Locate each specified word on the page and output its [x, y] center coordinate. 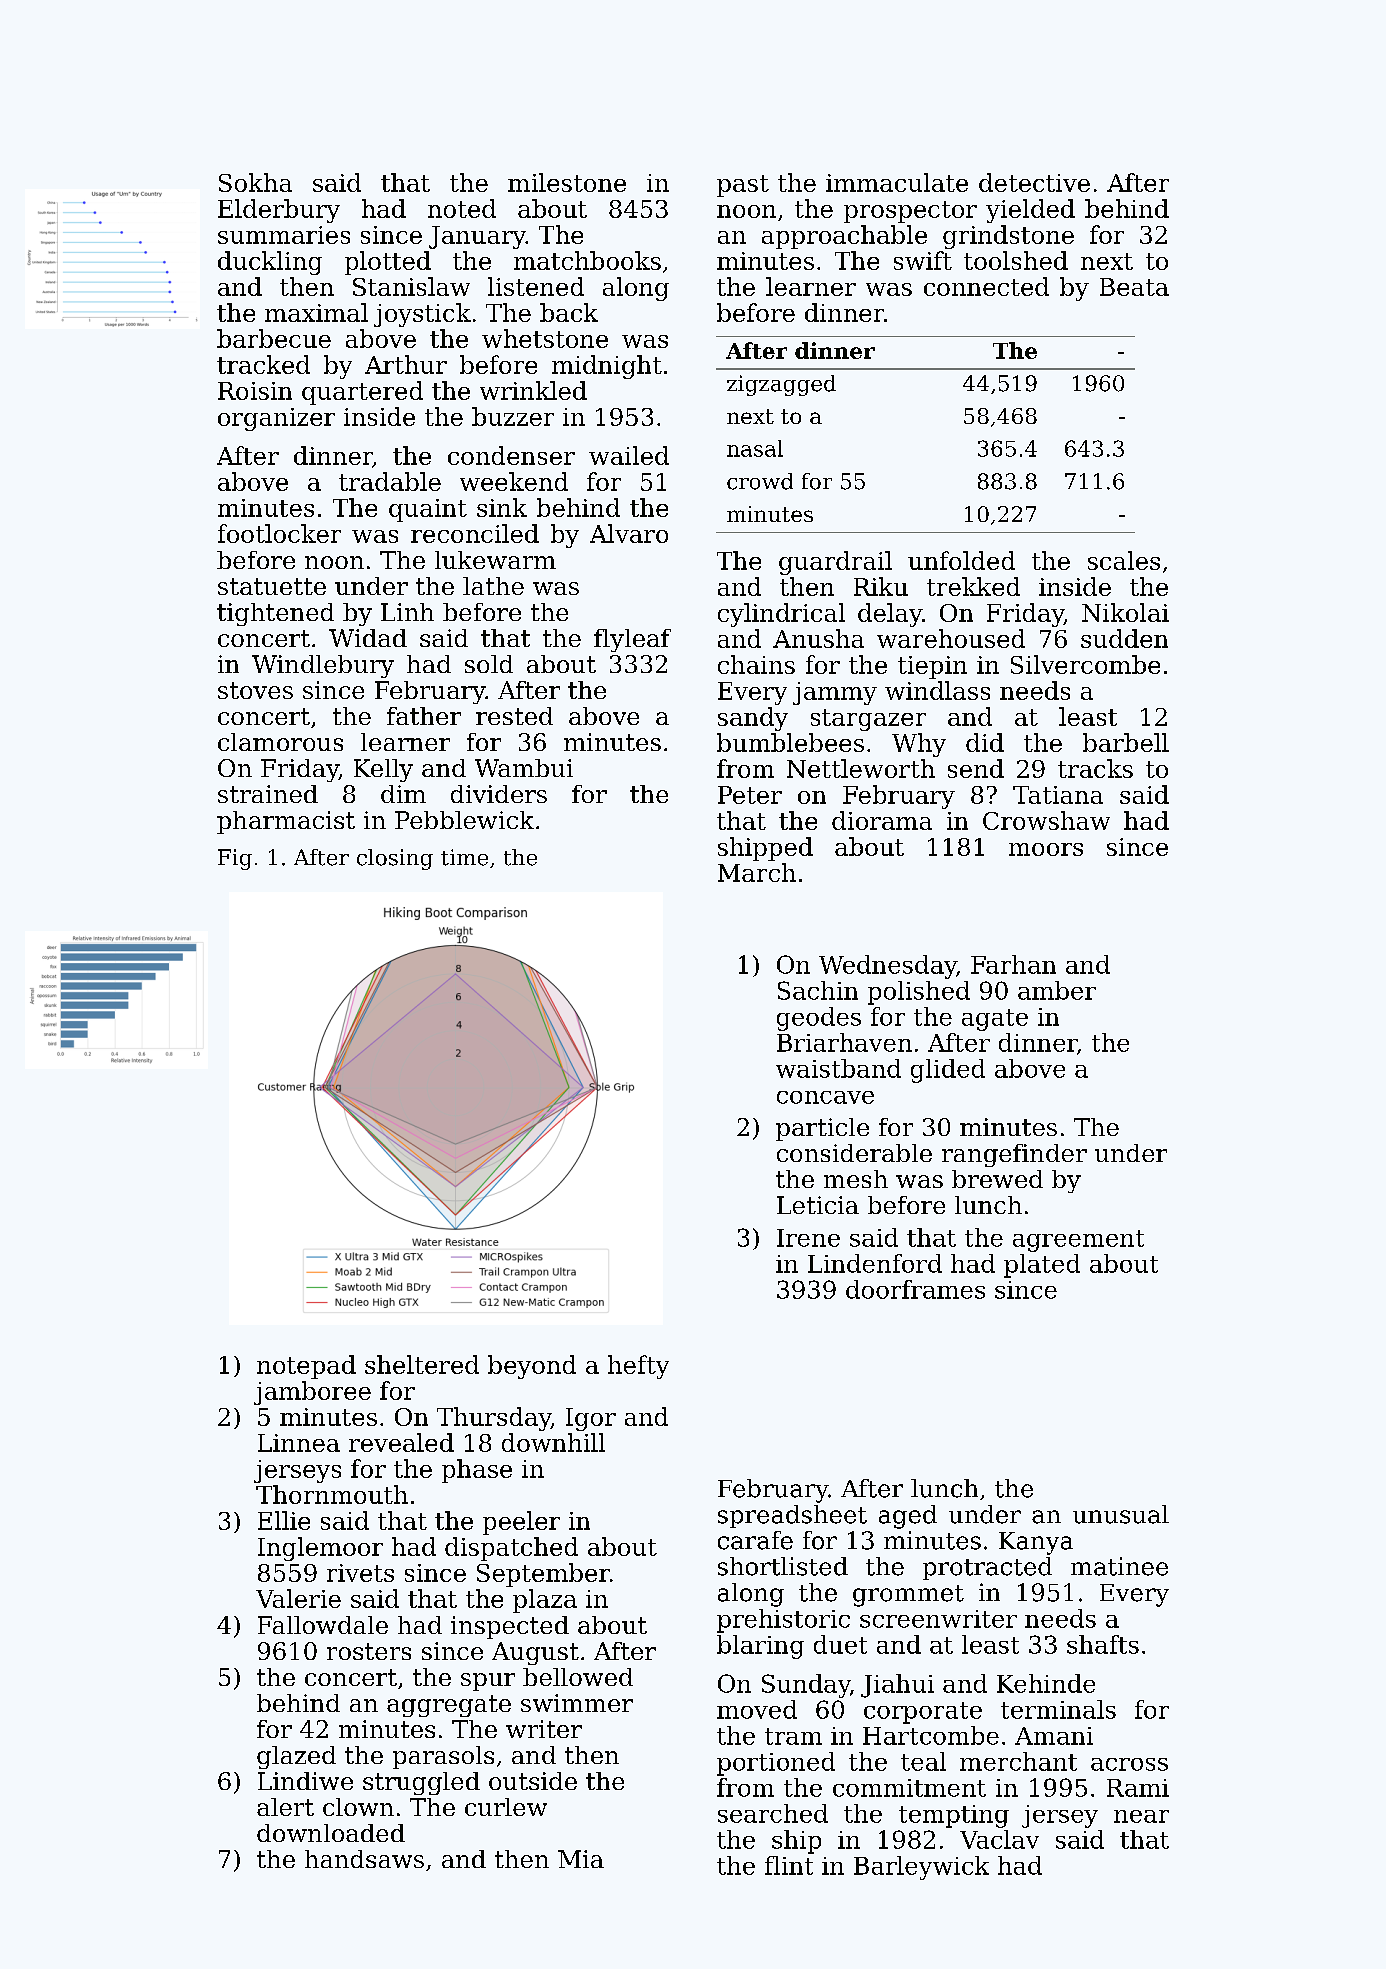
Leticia [818, 1205]
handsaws [364, 1859]
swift [923, 260]
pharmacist [286, 822]
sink [502, 507]
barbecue [274, 338]
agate [995, 1020]
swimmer [577, 1703]
